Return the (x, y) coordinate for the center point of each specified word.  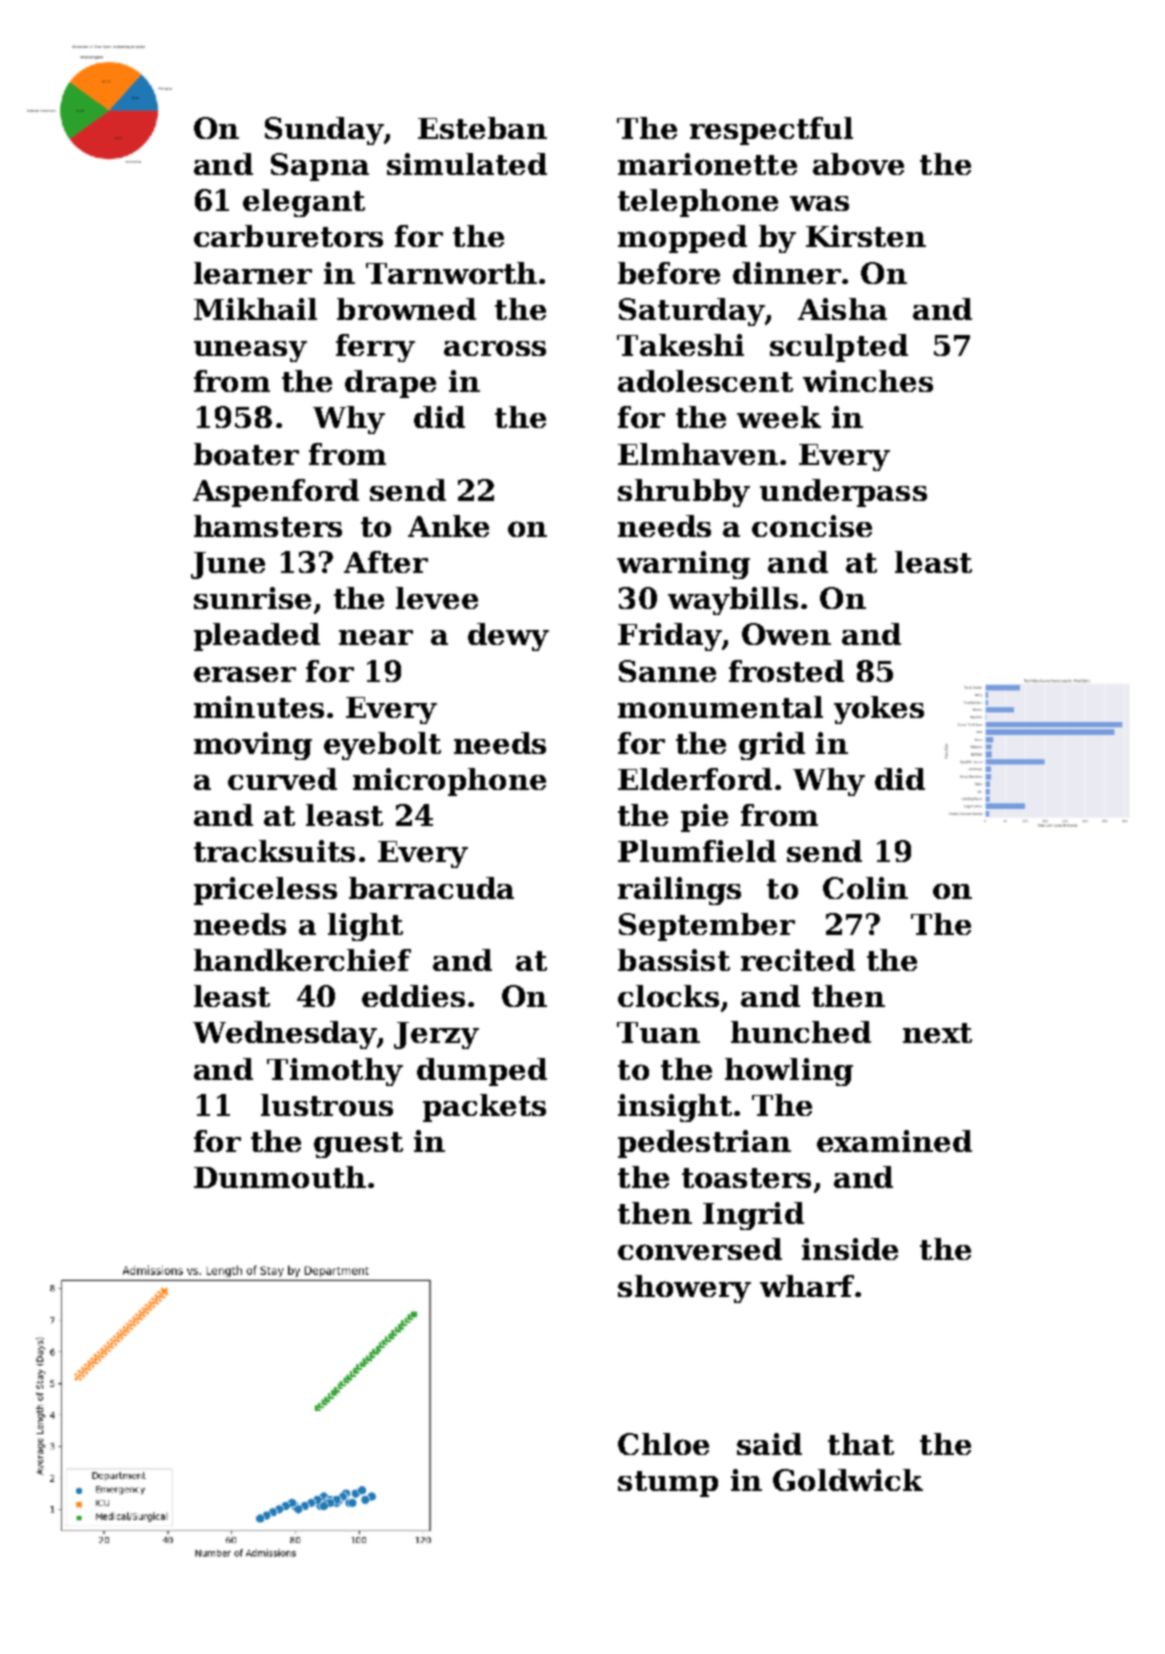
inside (850, 1249)
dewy (508, 637)
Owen (786, 634)
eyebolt (382, 746)
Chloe (663, 1444)
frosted (786, 671)
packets (484, 1108)
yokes (879, 710)
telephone (698, 203)
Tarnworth (451, 273)
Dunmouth (280, 1177)
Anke (448, 526)
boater (246, 454)
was (819, 203)
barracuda (431, 888)
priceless (265, 891)
